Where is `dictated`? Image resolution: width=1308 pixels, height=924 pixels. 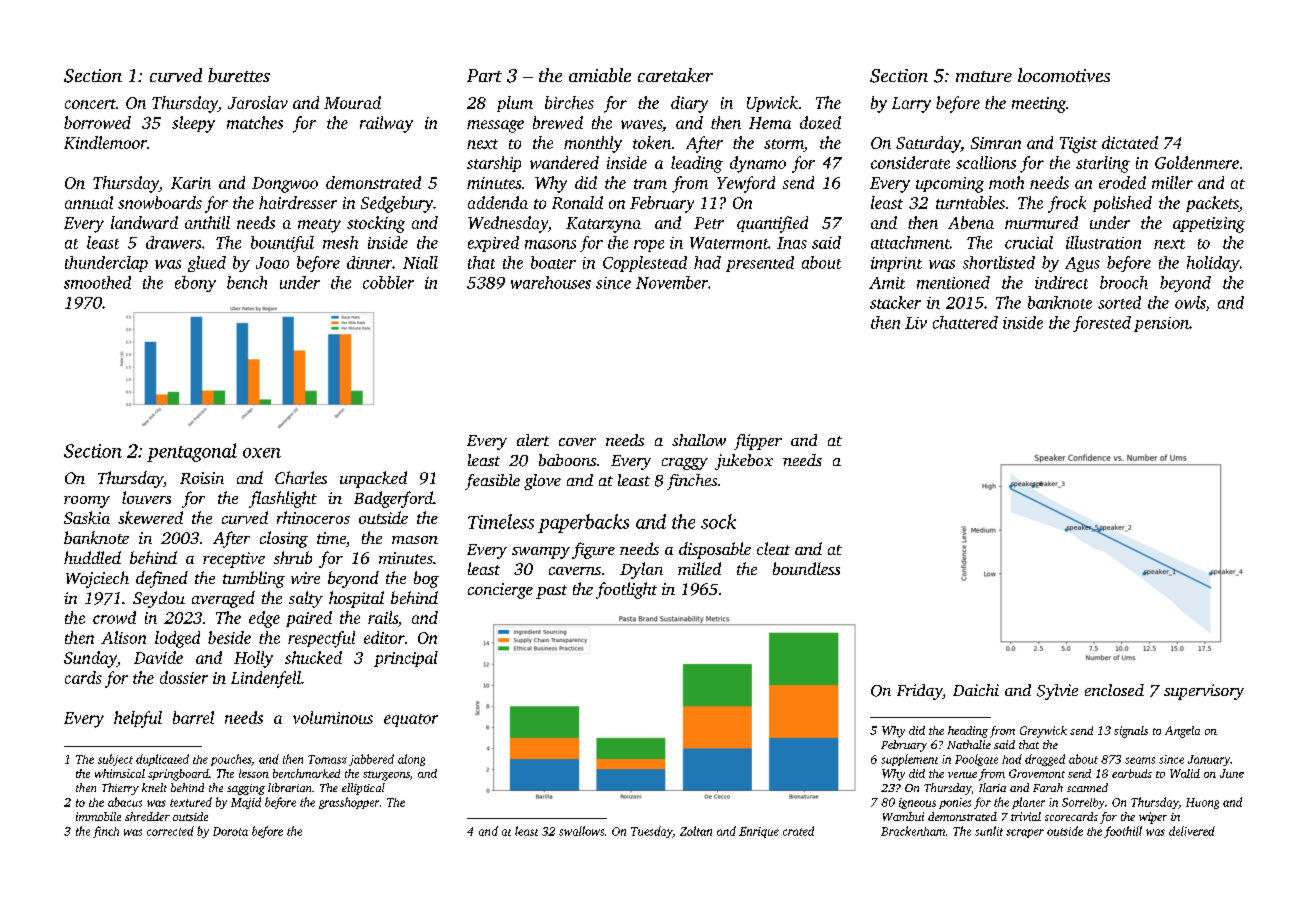 dictated is located at coordinates (1130, 142).
